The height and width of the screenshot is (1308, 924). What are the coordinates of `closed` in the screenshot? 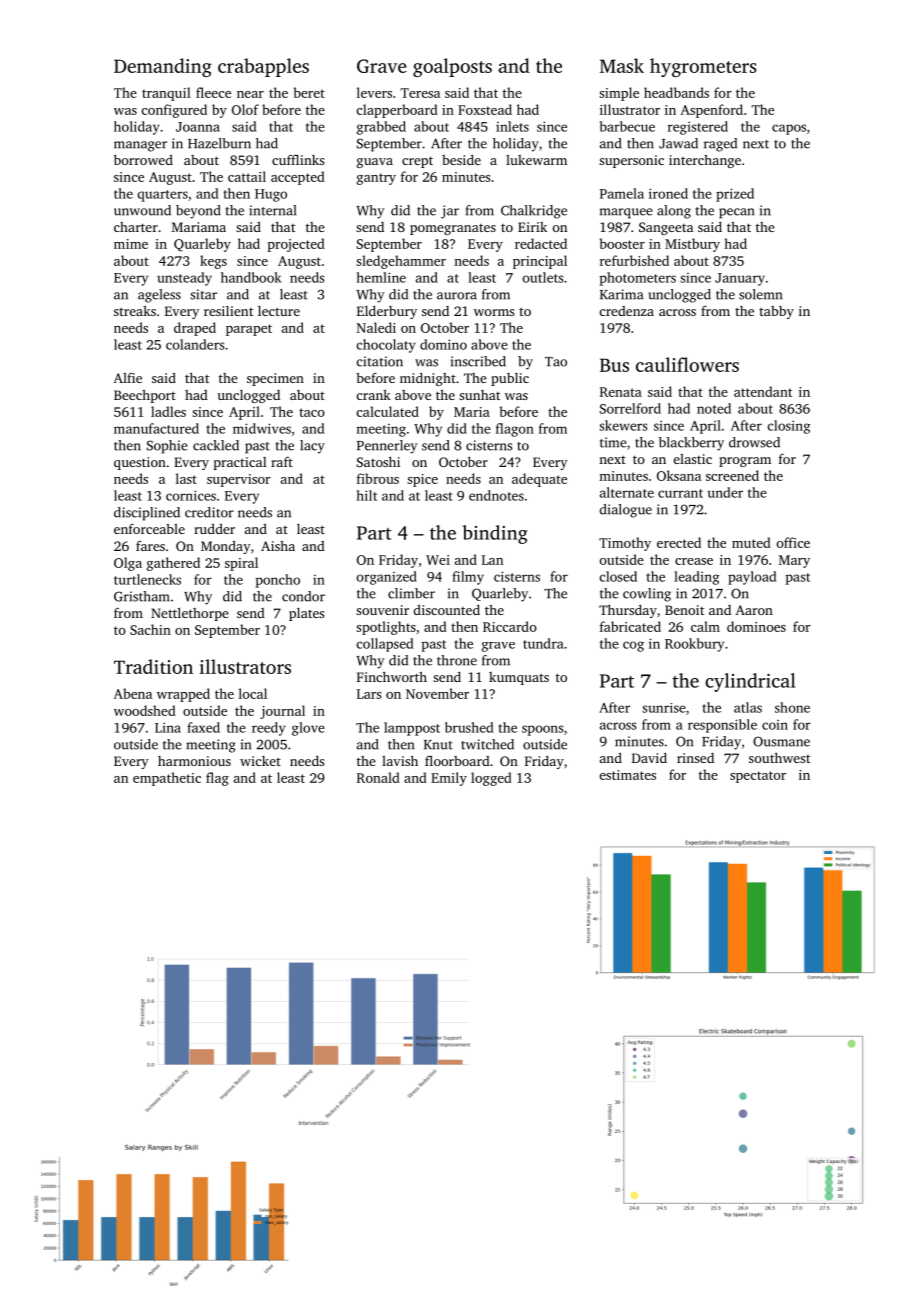 It's located at (618, 576).
